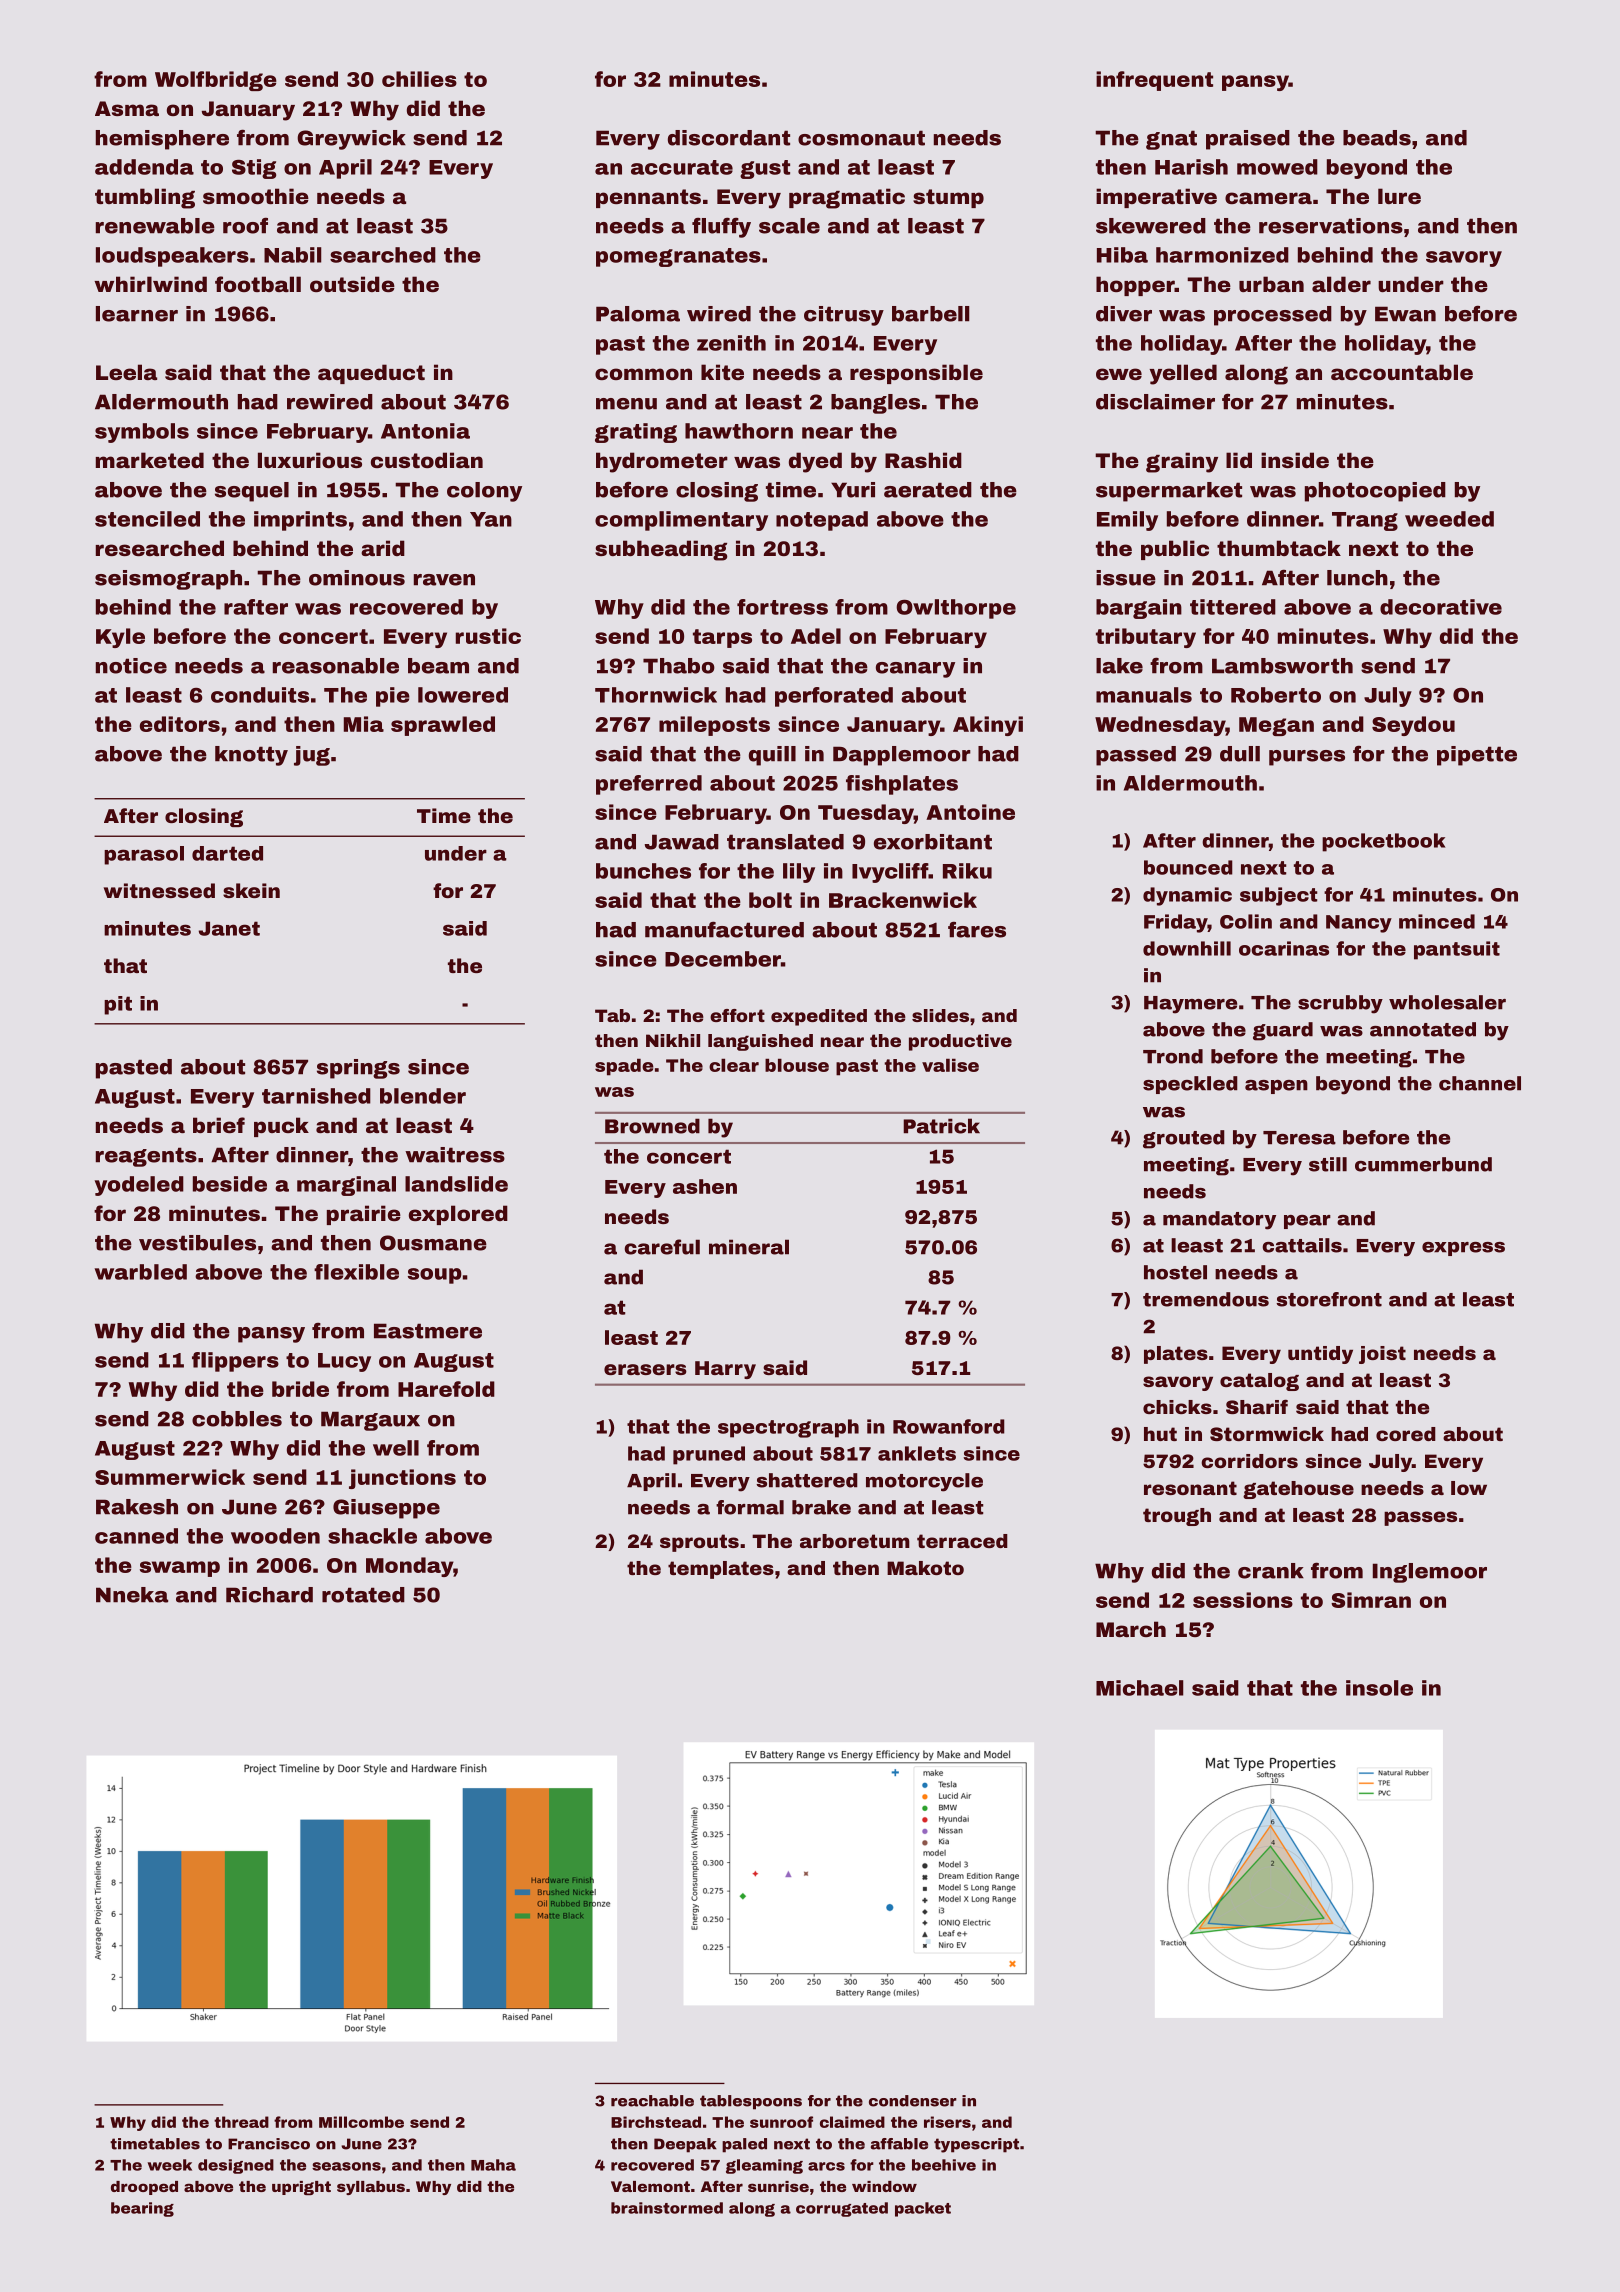 The image size is (1620, 2292). What do you see at coordinates (1406, 1434) in the screenshot?
I see `cored` at bounding box center [1406, 1434].
